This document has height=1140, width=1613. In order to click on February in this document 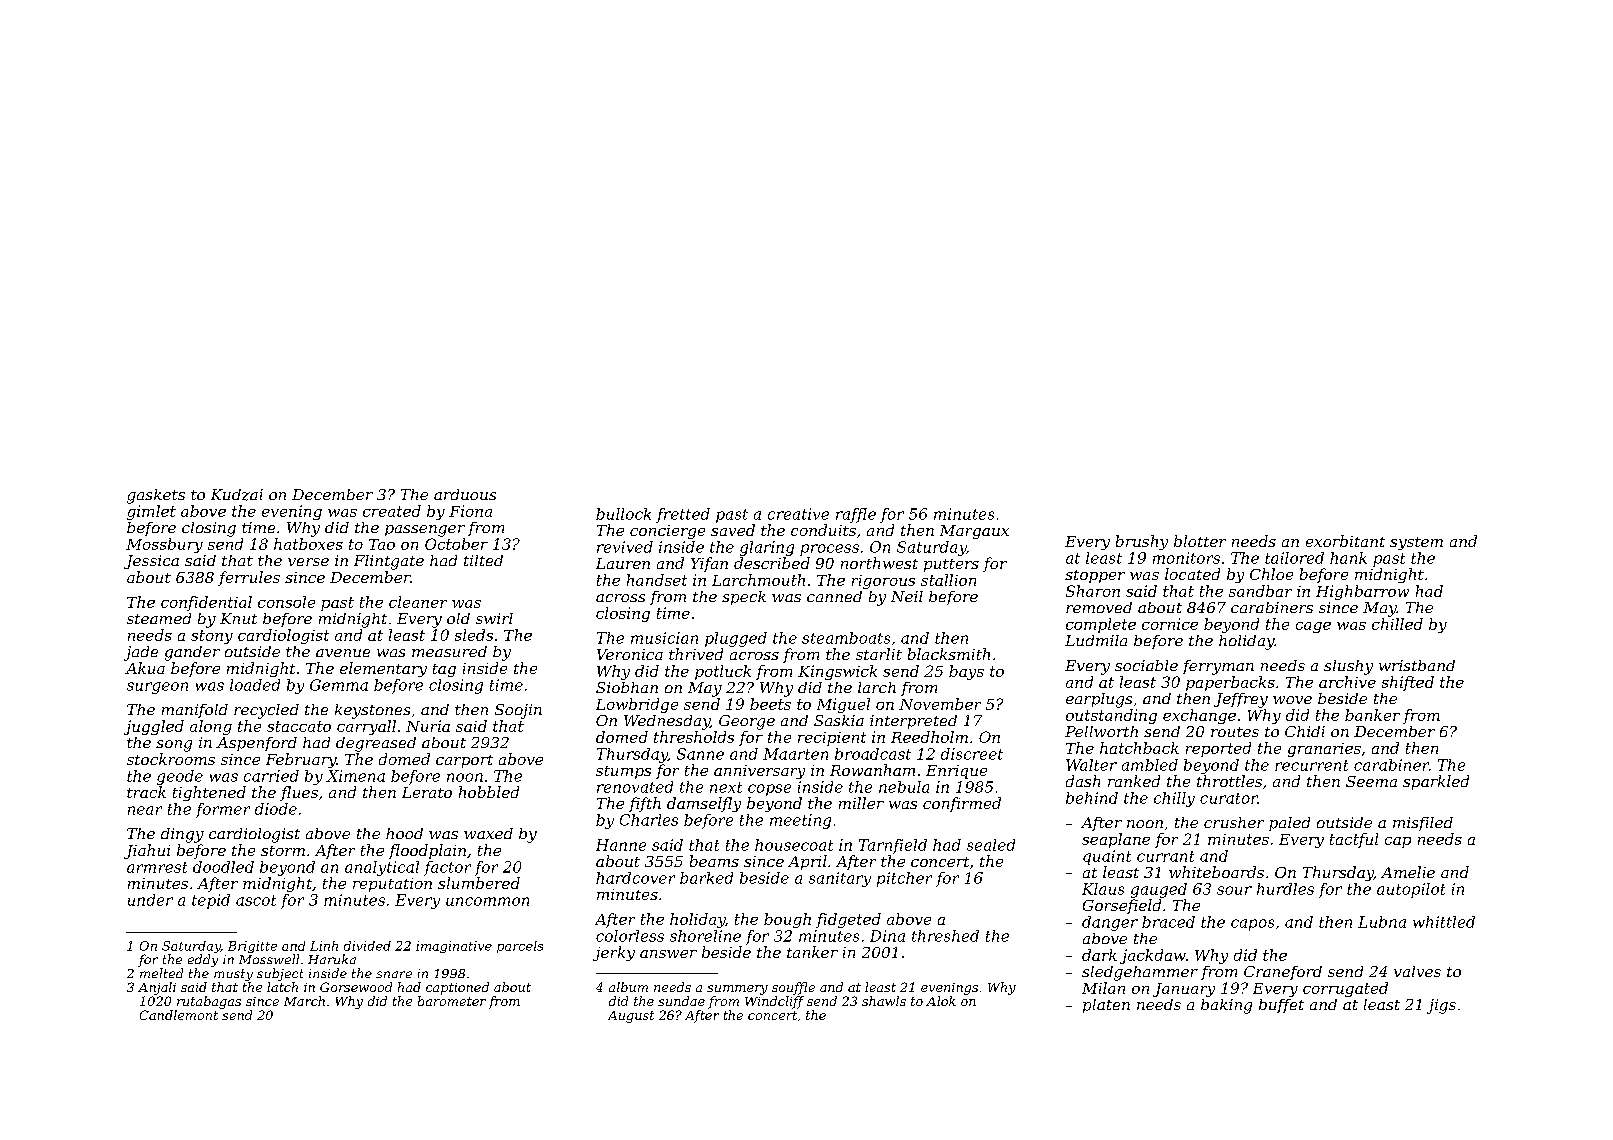, I will do `click(301, 760)`.
